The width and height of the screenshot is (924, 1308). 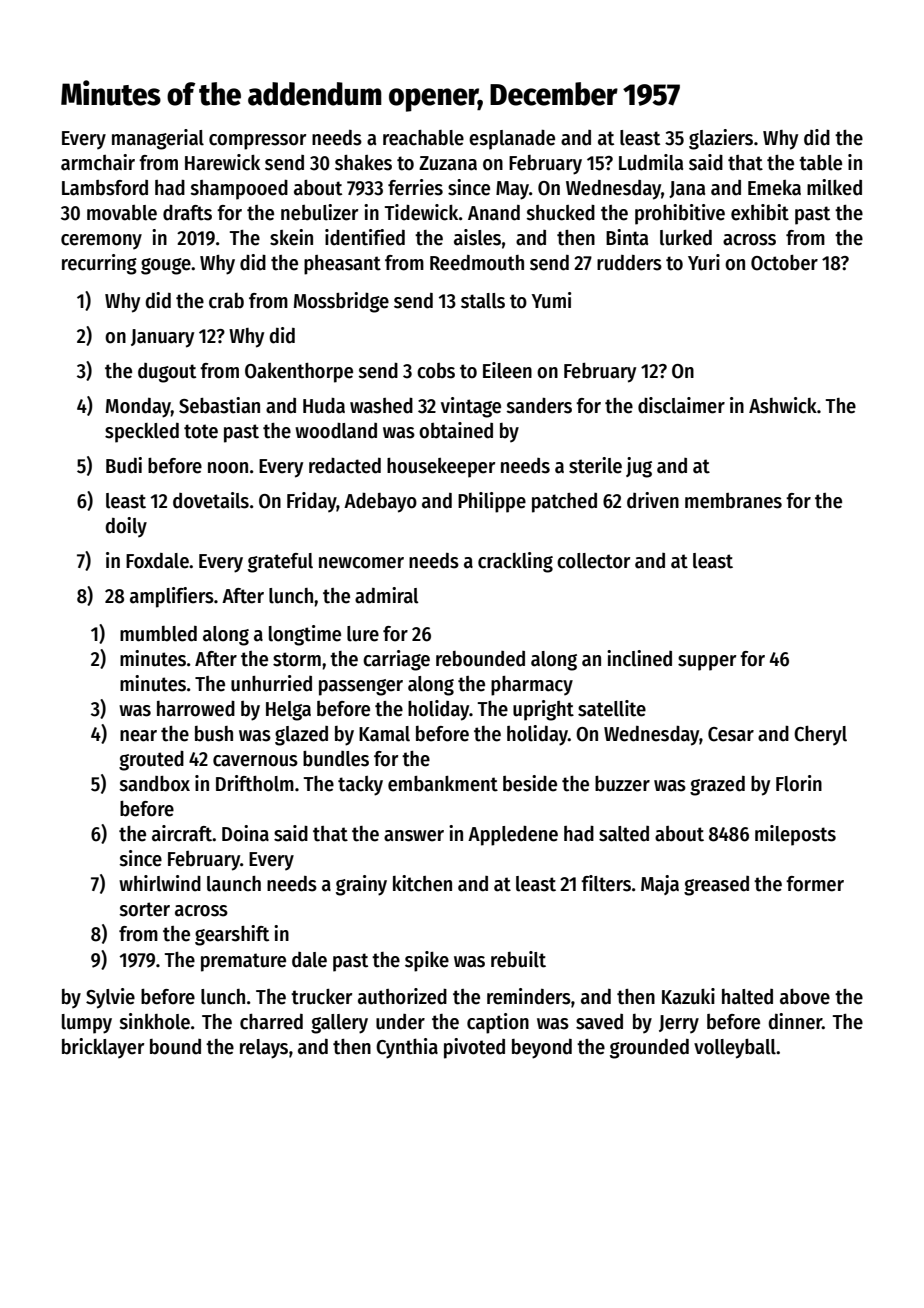 What do you see at coordinates (257, 142) in the screenshot?
I see `compressor` at bounding box center [257, 142].
